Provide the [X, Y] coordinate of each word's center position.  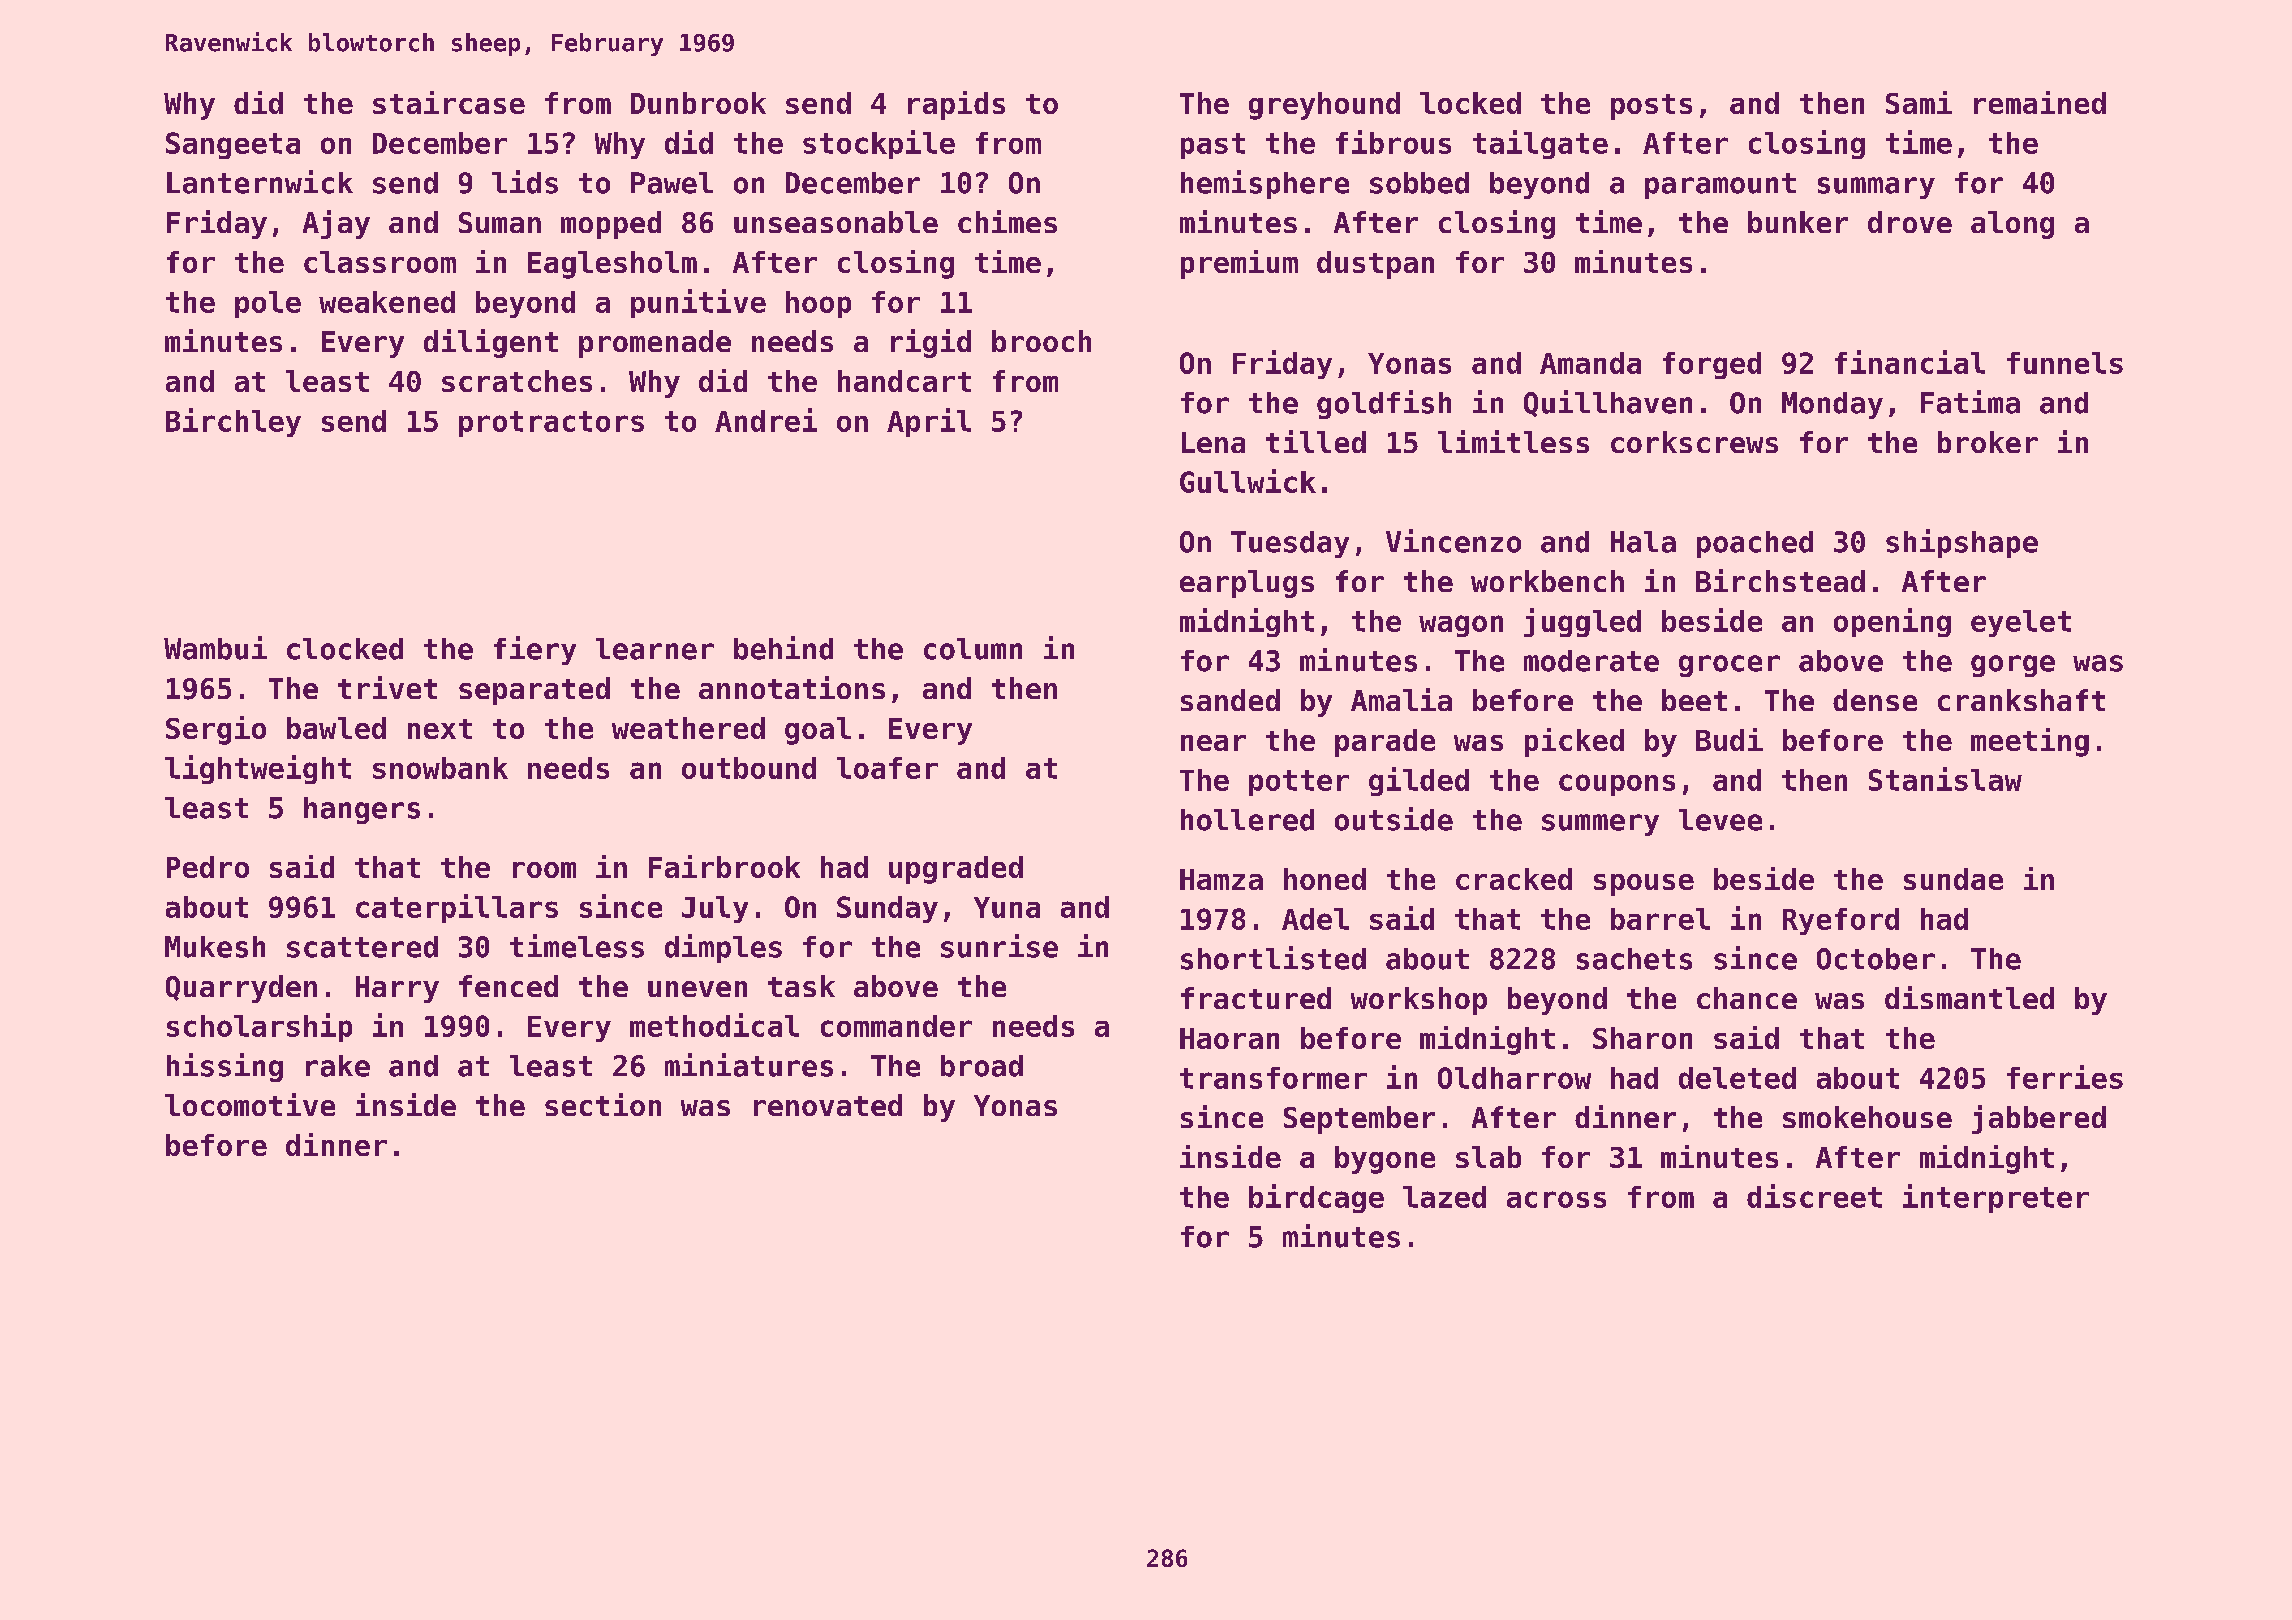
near [1213, 743]
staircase [449, 102]
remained [2040, 102]
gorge [2013, 666]
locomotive [250, 1104]
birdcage [1316, 1198]
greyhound [1324, 106]
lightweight [258, 769]
